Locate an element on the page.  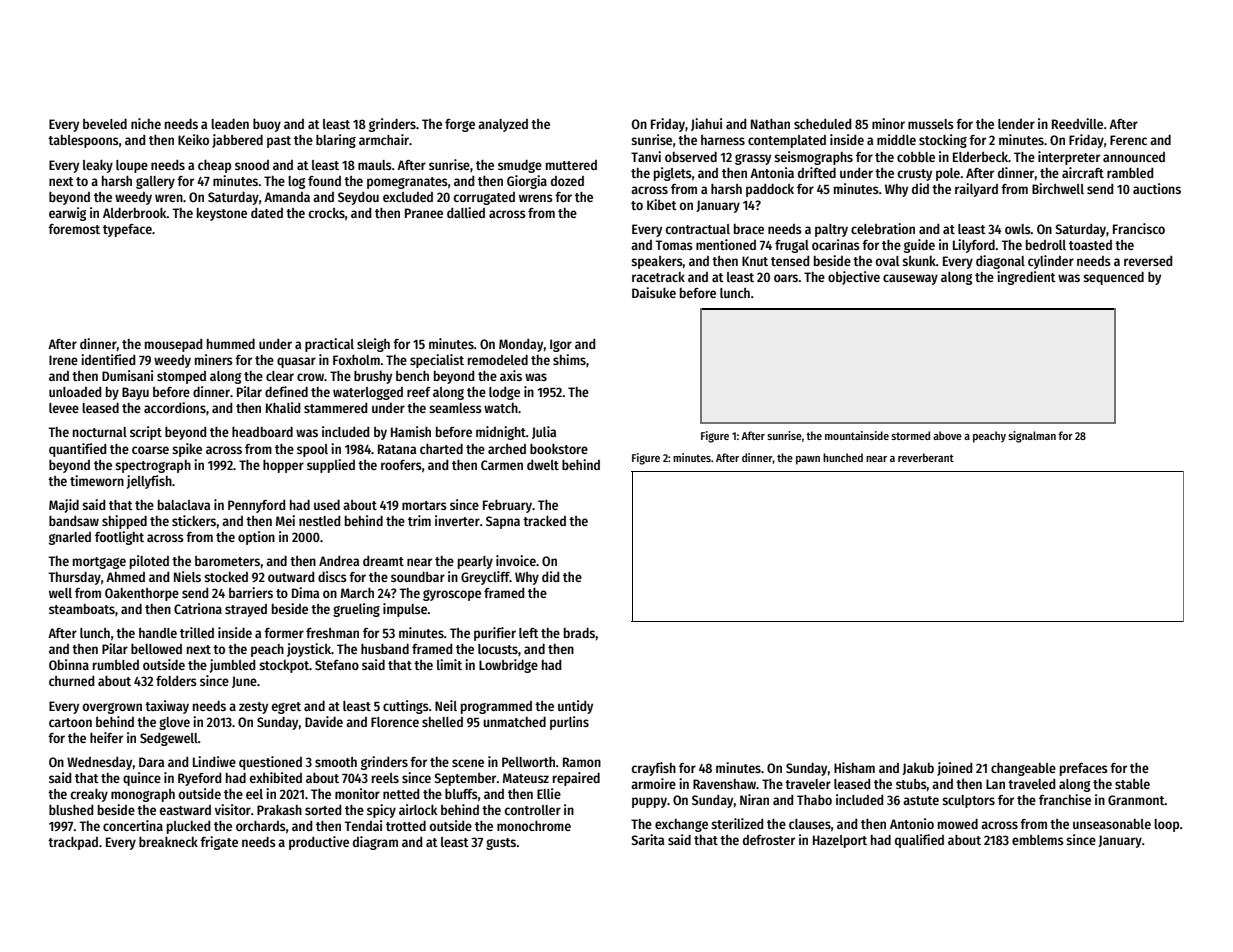
Sarita is located at coordinates (648, 839).
